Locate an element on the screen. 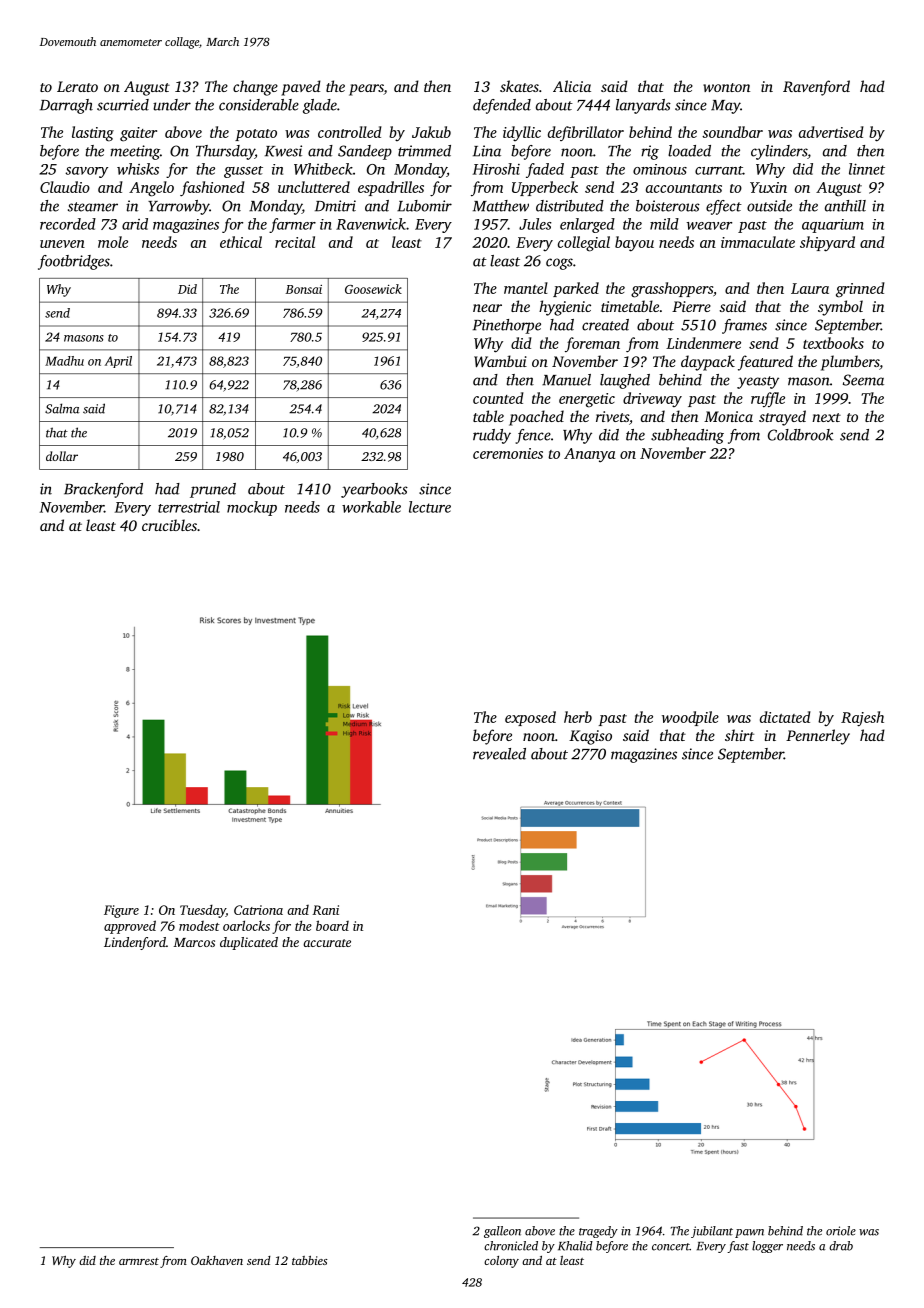  paved is located at coordinates (301, 88).
